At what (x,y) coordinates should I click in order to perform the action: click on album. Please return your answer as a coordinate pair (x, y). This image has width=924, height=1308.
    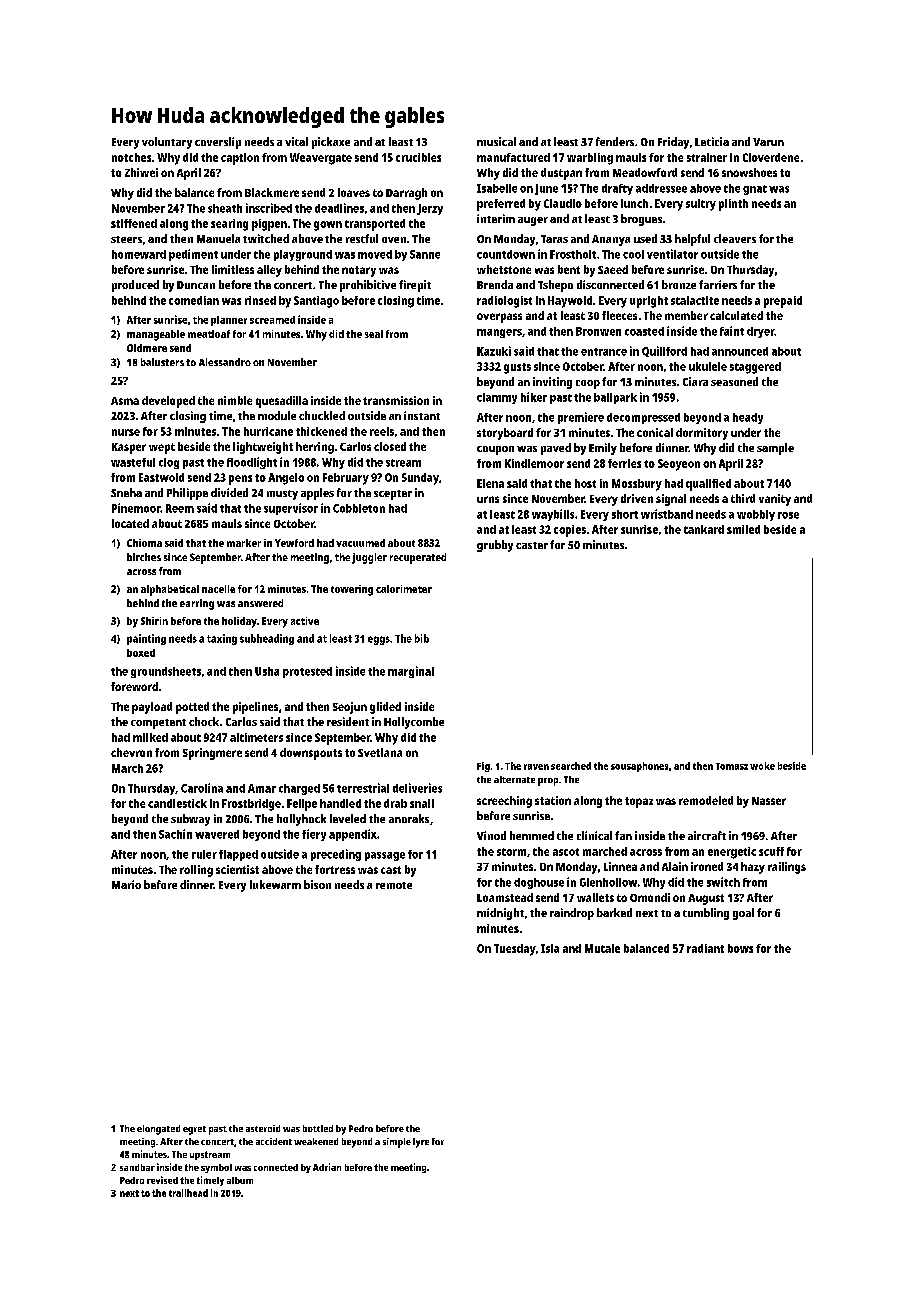
    Looking at the image, I should click on (240, 1180).
